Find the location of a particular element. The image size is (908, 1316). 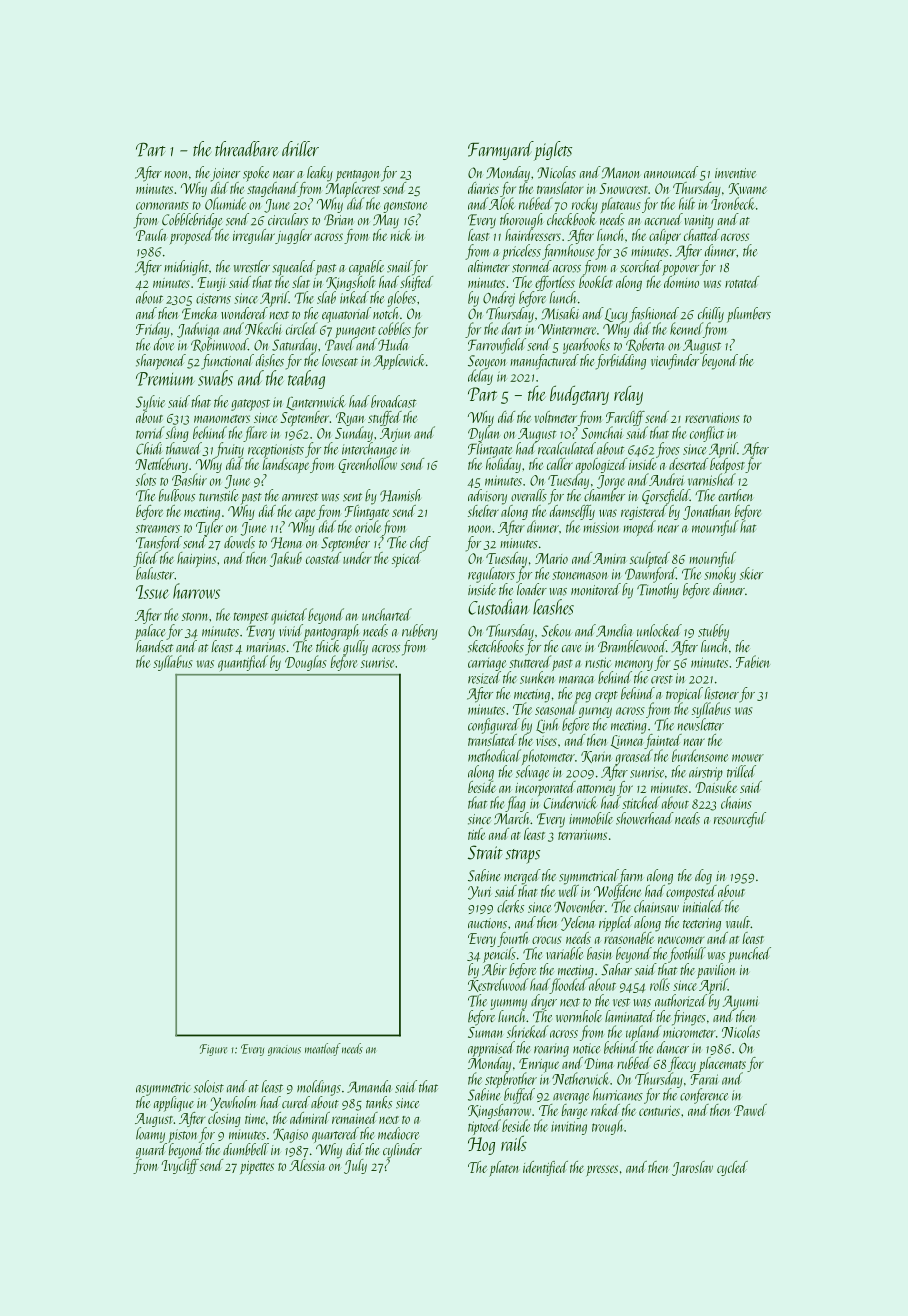

asymmetric is located at coordinates (163, 1089).
